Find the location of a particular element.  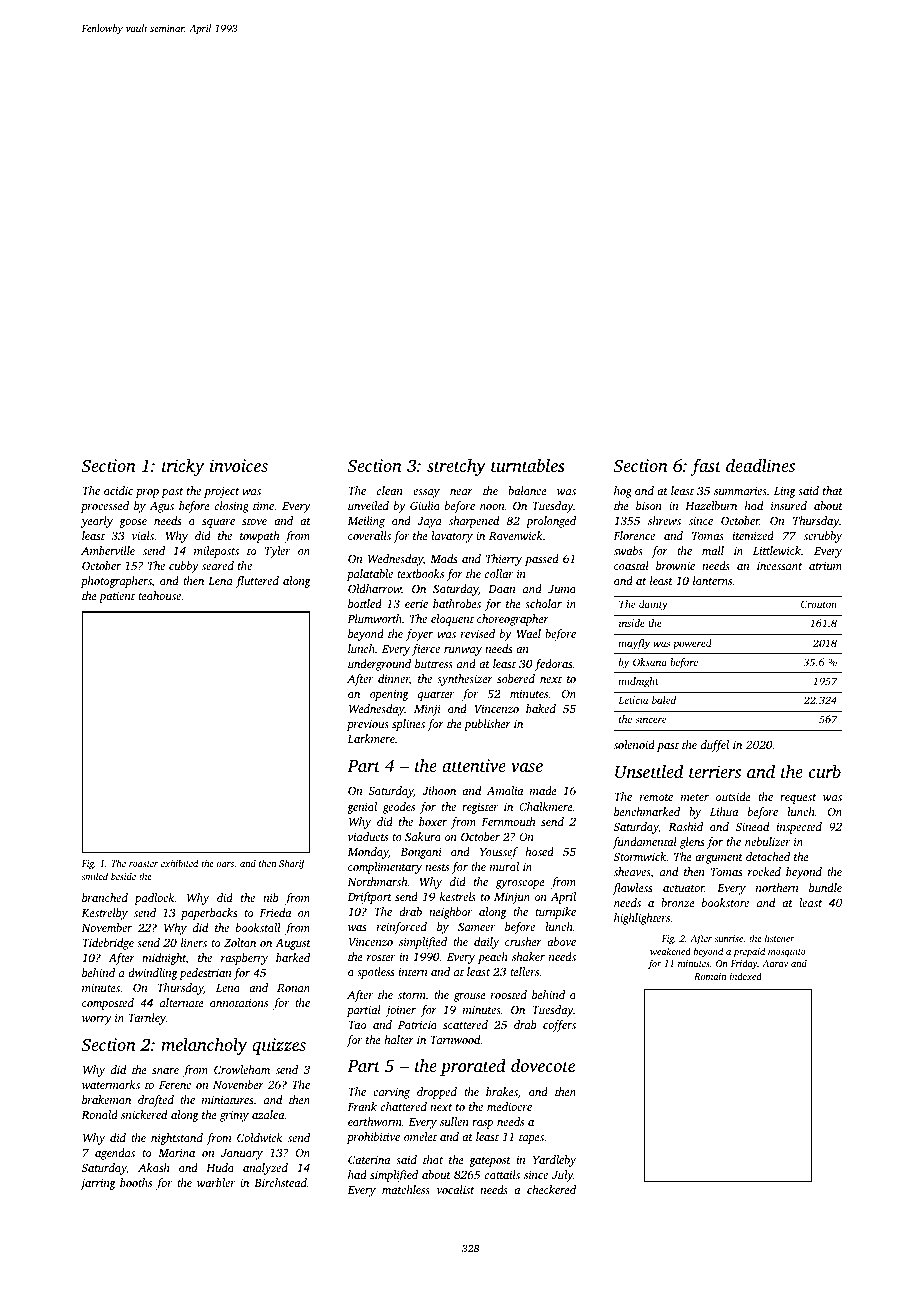

agendas is located at coordinates (115, 1154).
